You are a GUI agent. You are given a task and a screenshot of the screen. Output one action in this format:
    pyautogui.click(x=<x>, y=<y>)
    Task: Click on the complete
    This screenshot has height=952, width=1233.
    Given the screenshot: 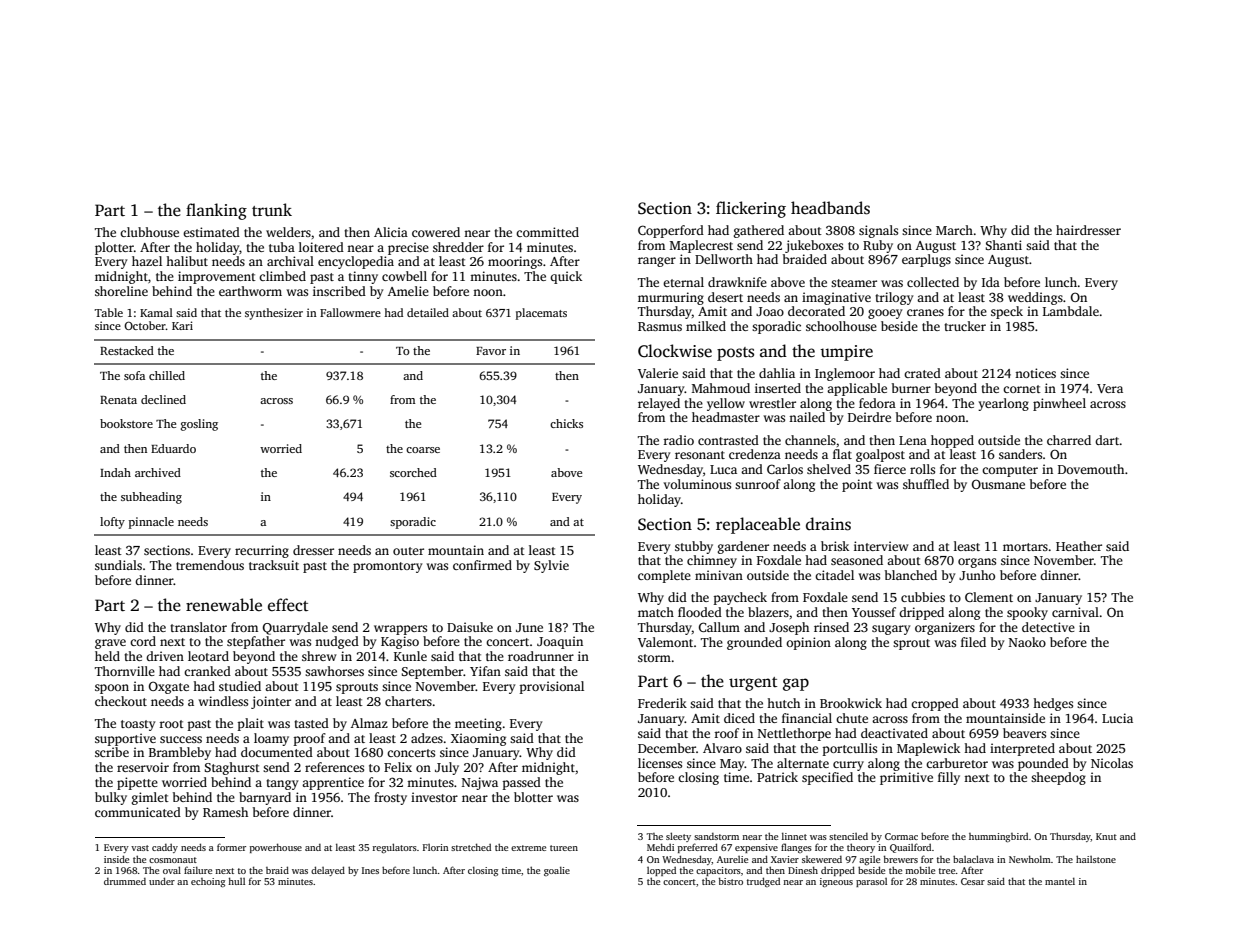 What is the action you would take?
    pyautogui.click(x=664, y=576)
